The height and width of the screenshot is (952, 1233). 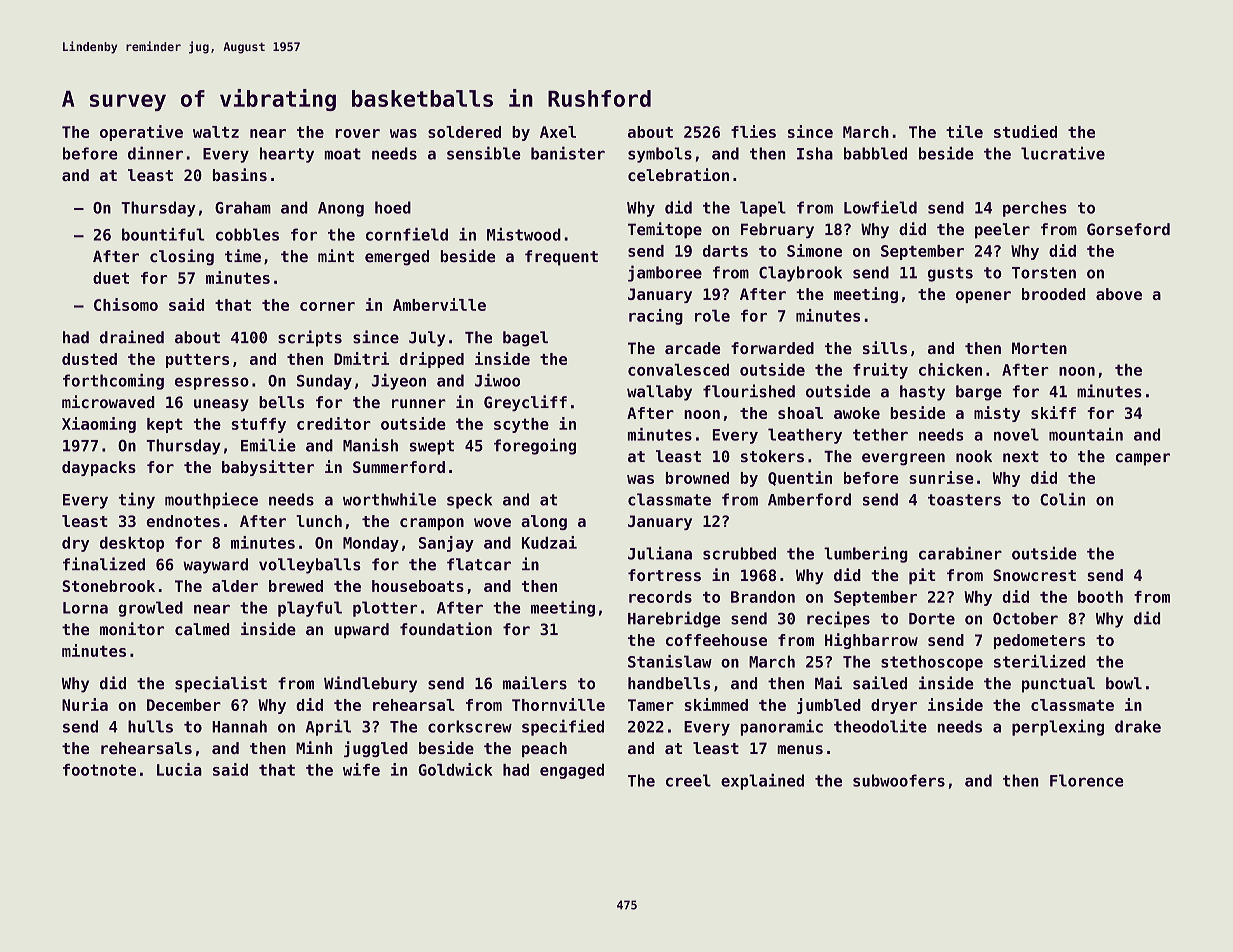 What do you see at coordinates (287, 155) in the screenshot?
I see `hearty` at bounding box center [287, 155].
